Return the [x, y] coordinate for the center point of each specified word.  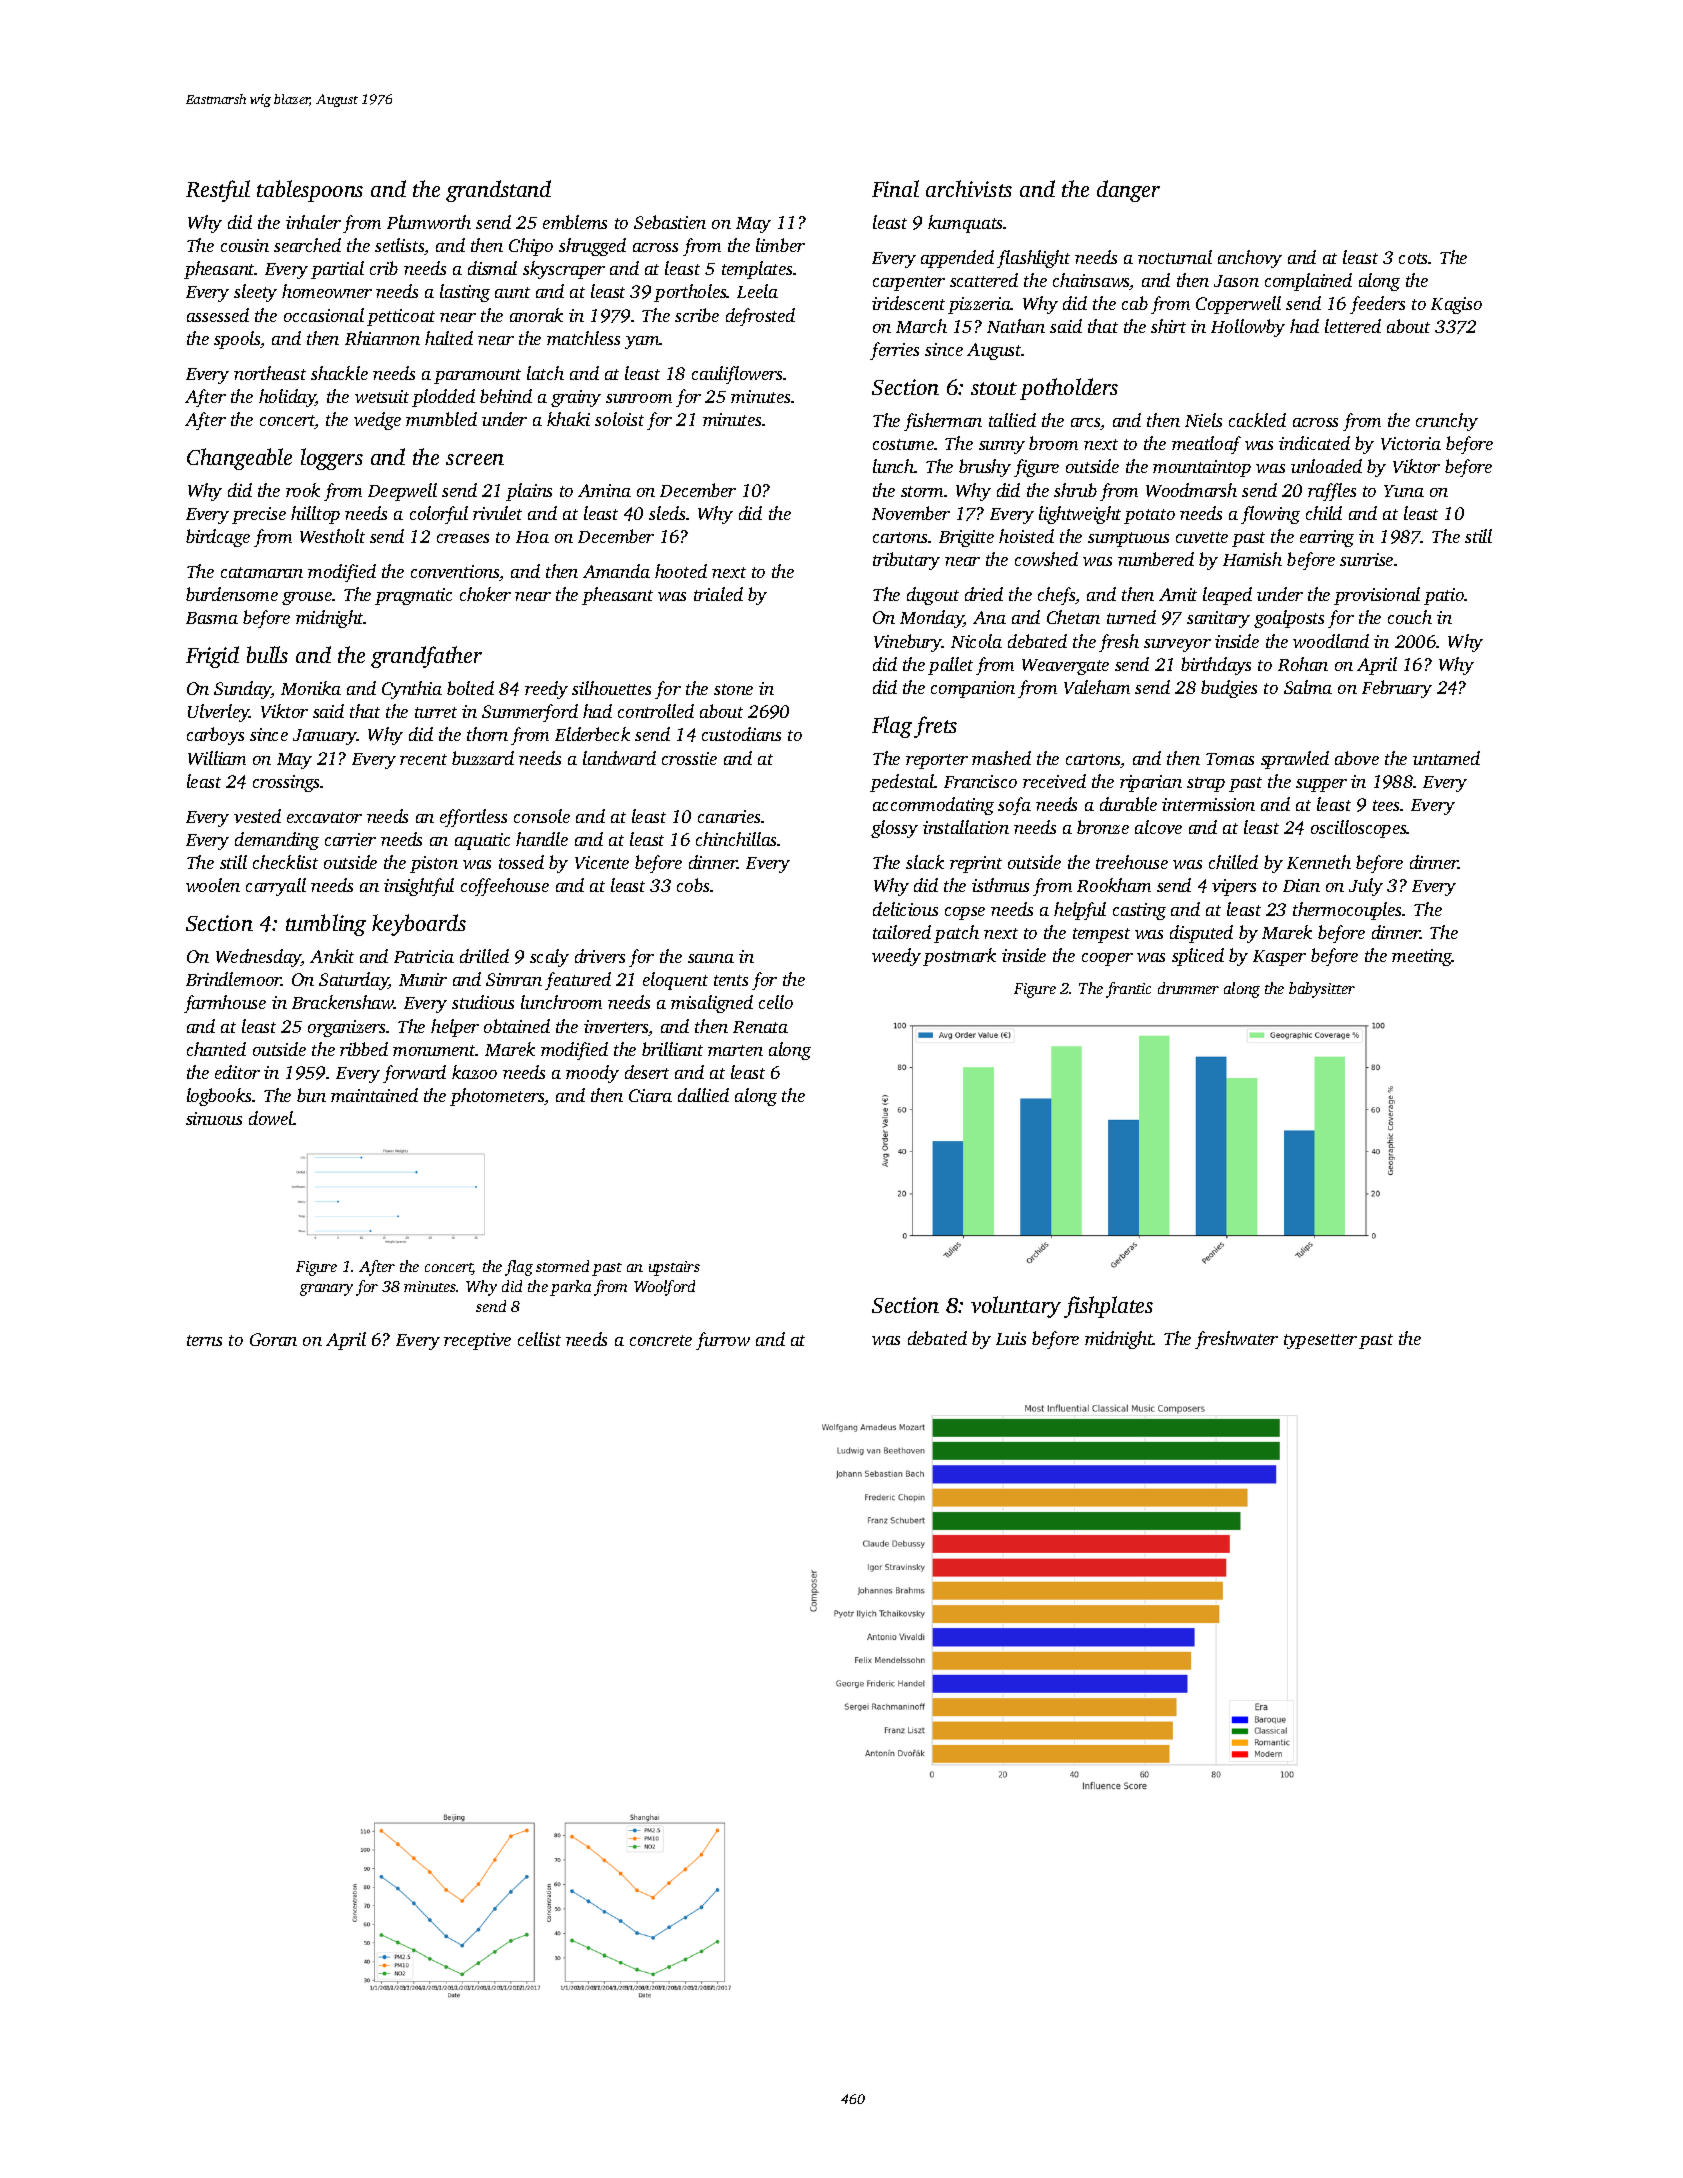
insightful [419, 887]
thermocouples [1348, 911]
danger [1128, 191]
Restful [218, 191]
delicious [905, 909]
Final [895, 188]
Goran [273, 1339]
